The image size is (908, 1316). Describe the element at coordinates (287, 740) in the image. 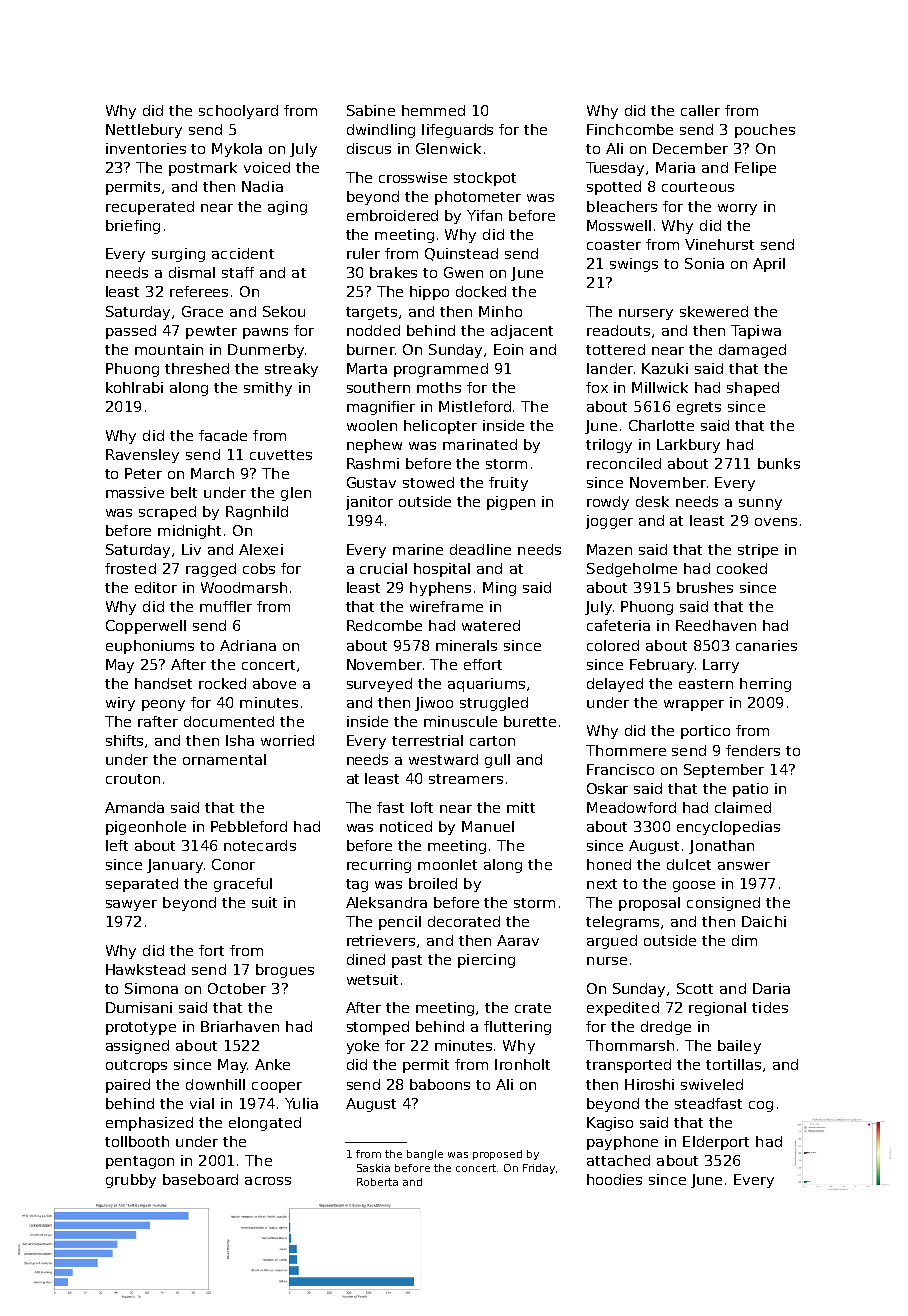

I see `worried` at that location.
